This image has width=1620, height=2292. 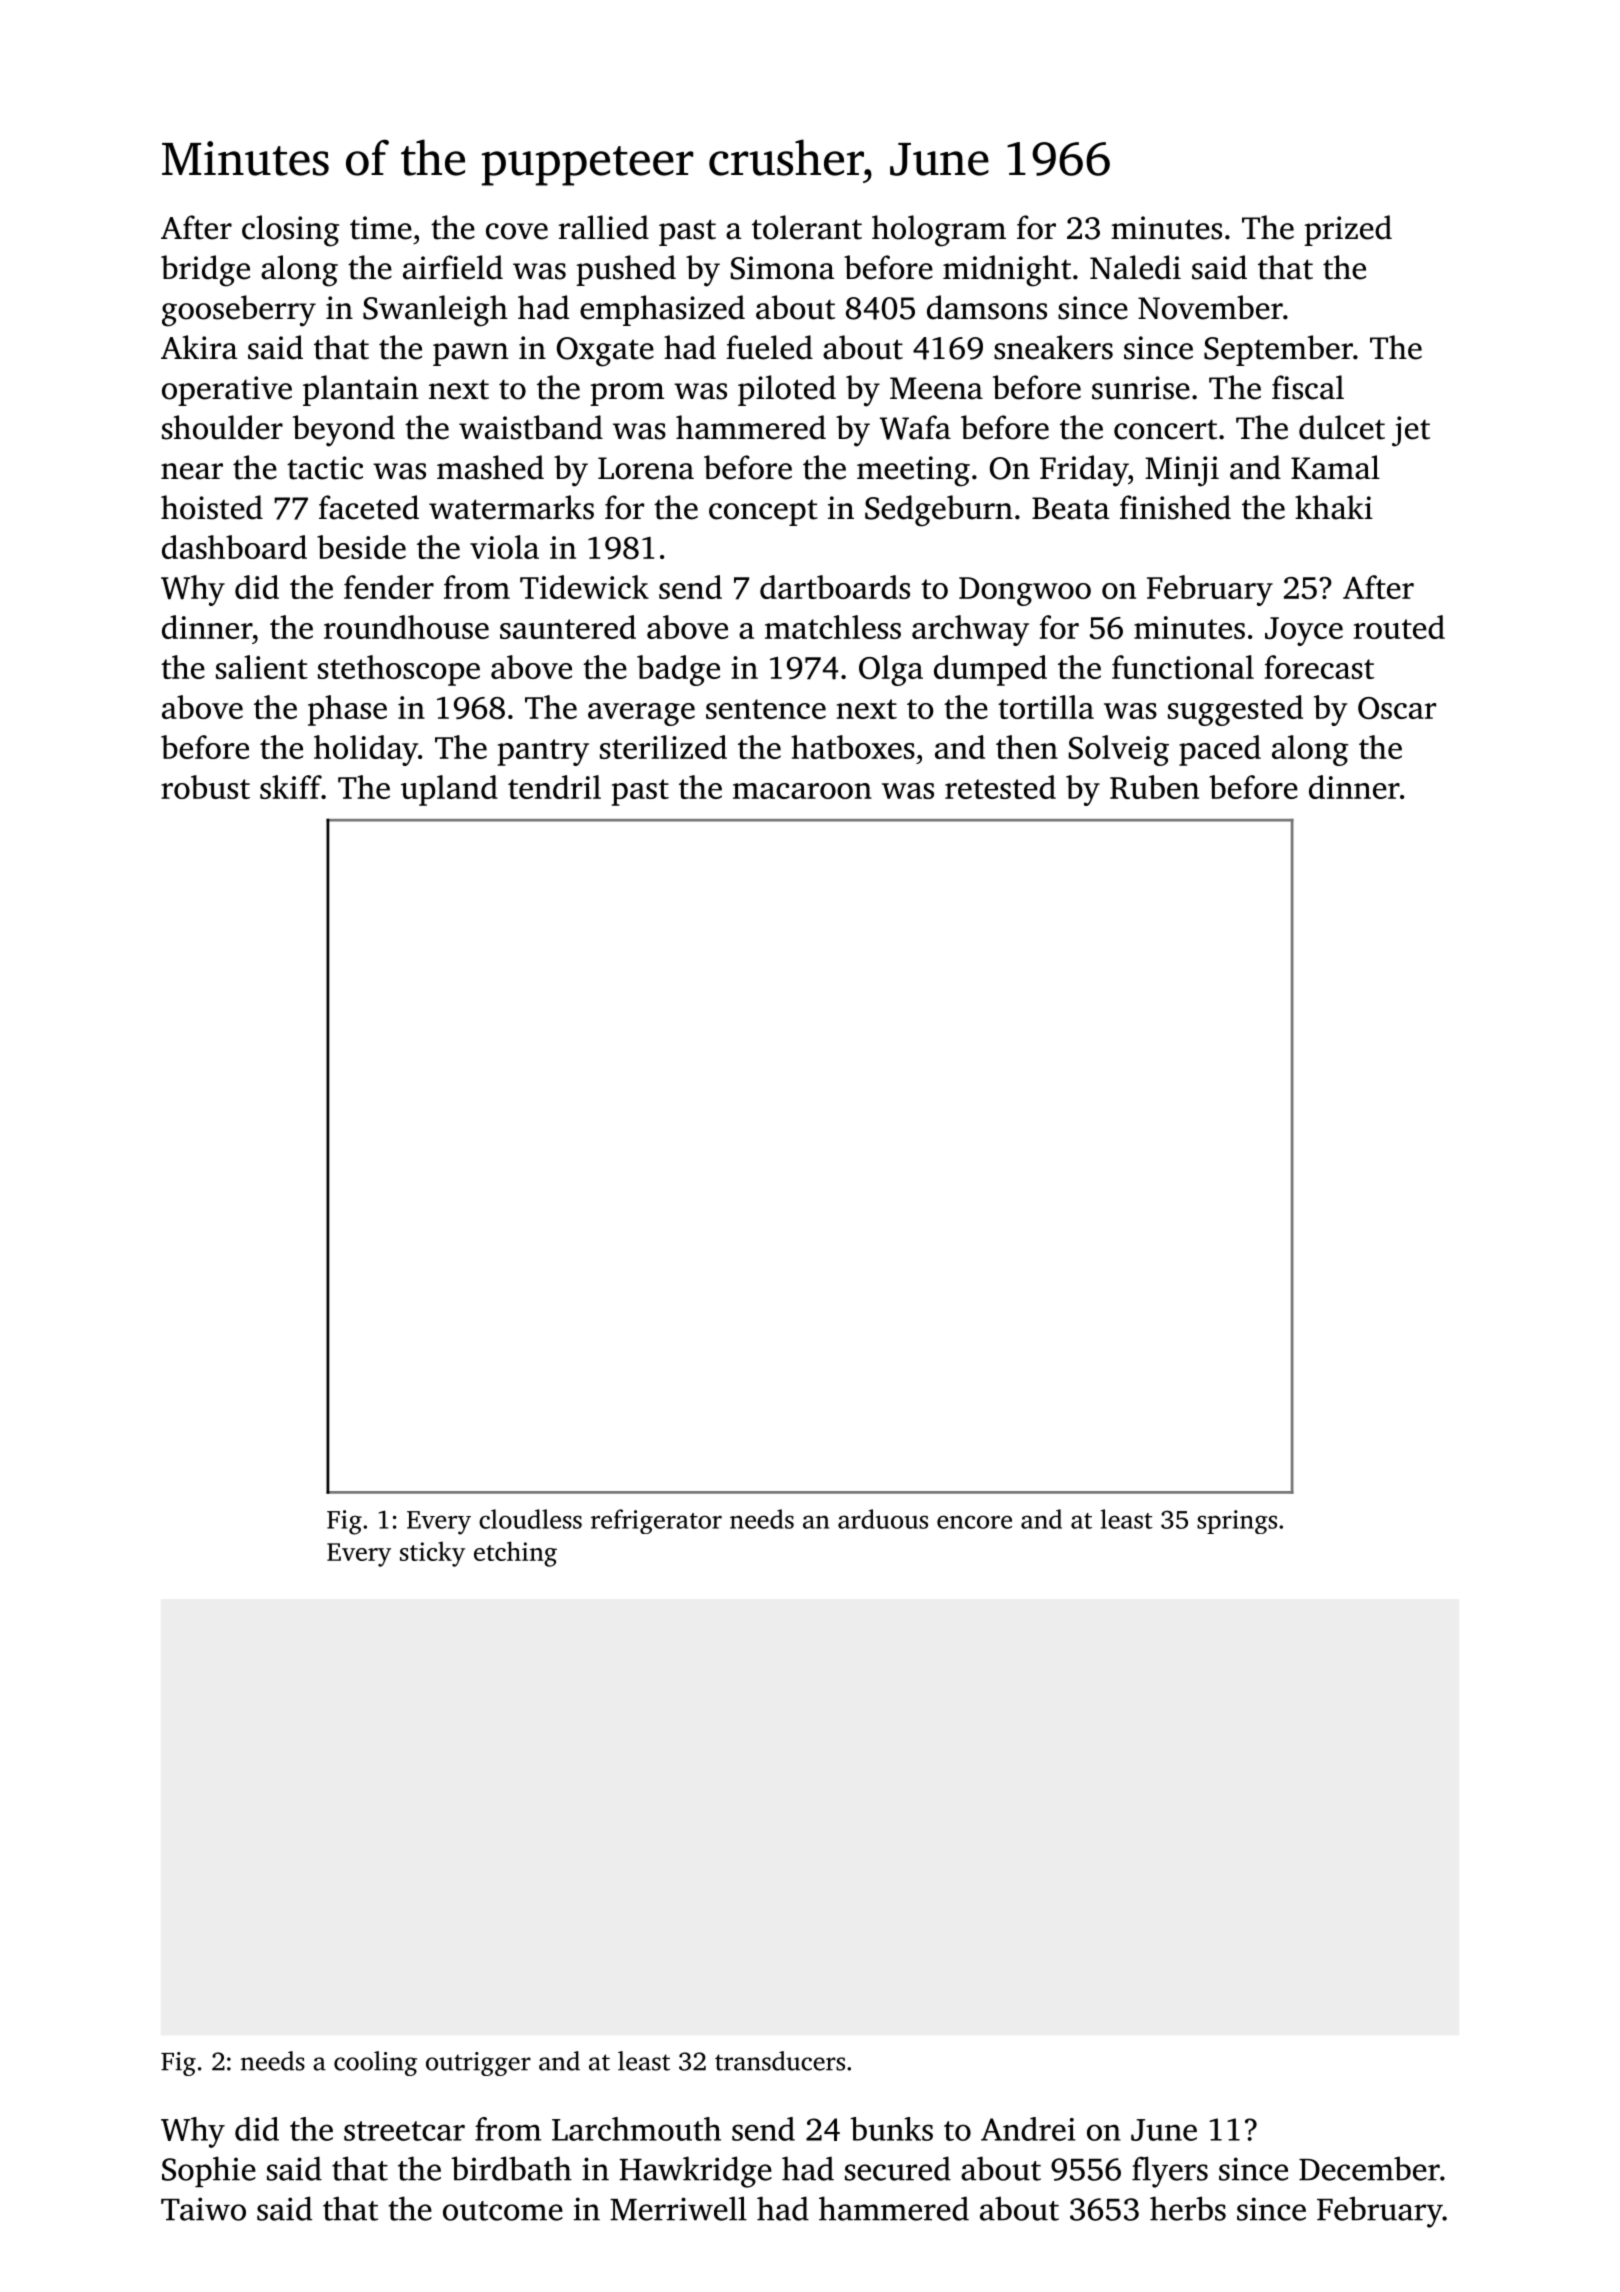 I want to click on Oscar, so click(x=1397, y=708).
